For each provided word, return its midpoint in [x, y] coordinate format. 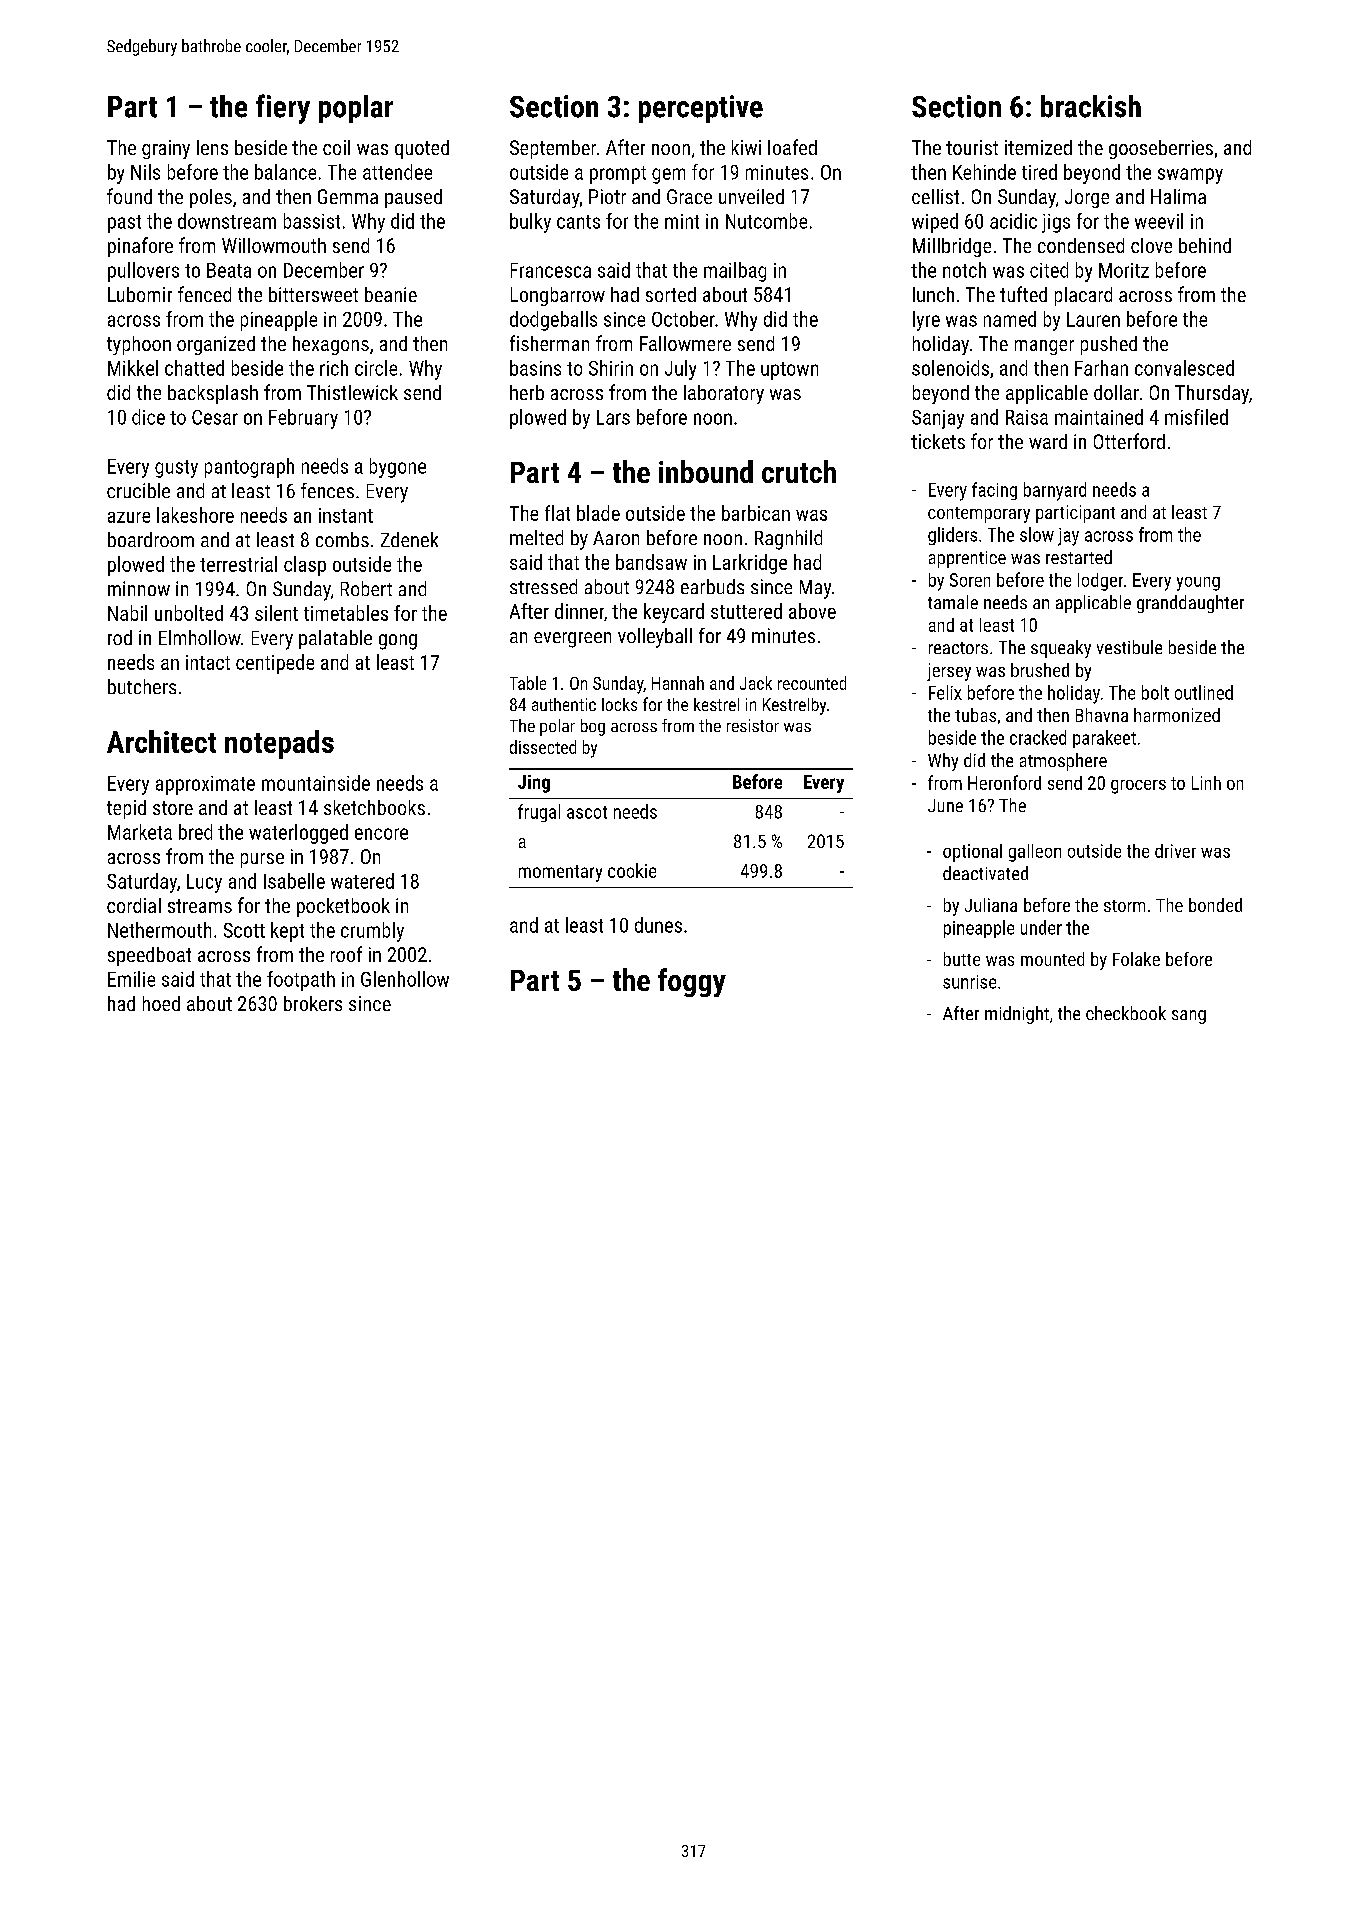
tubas [975, 715]
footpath [301, 981]
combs [342, 539]
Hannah [678, 683]
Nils [145, 172]
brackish [1091, 106]
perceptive [701, 109]
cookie [632, 870]
